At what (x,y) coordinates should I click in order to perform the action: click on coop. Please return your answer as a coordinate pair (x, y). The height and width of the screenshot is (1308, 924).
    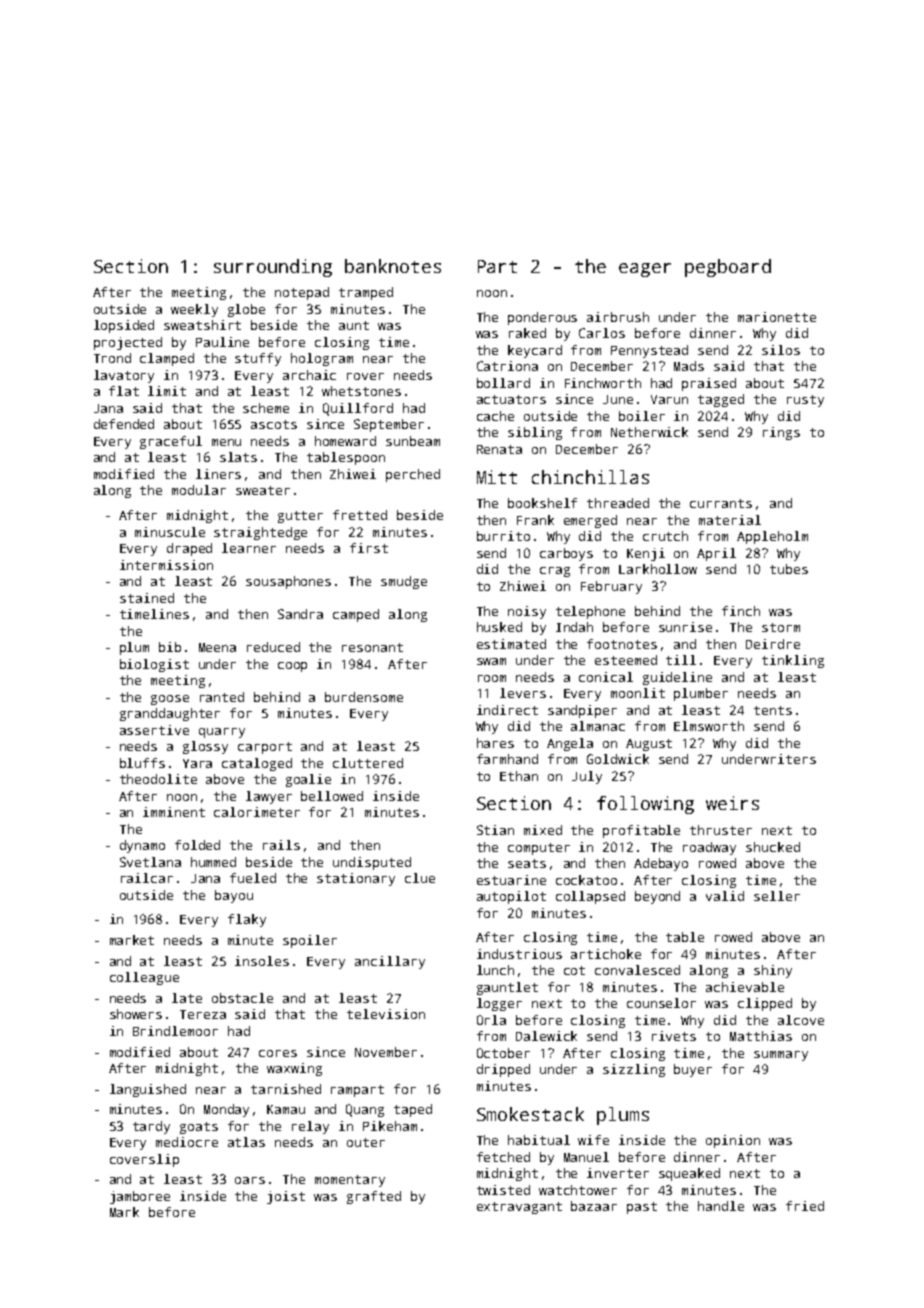
    Looking at the image, I should click on (292, 667).
